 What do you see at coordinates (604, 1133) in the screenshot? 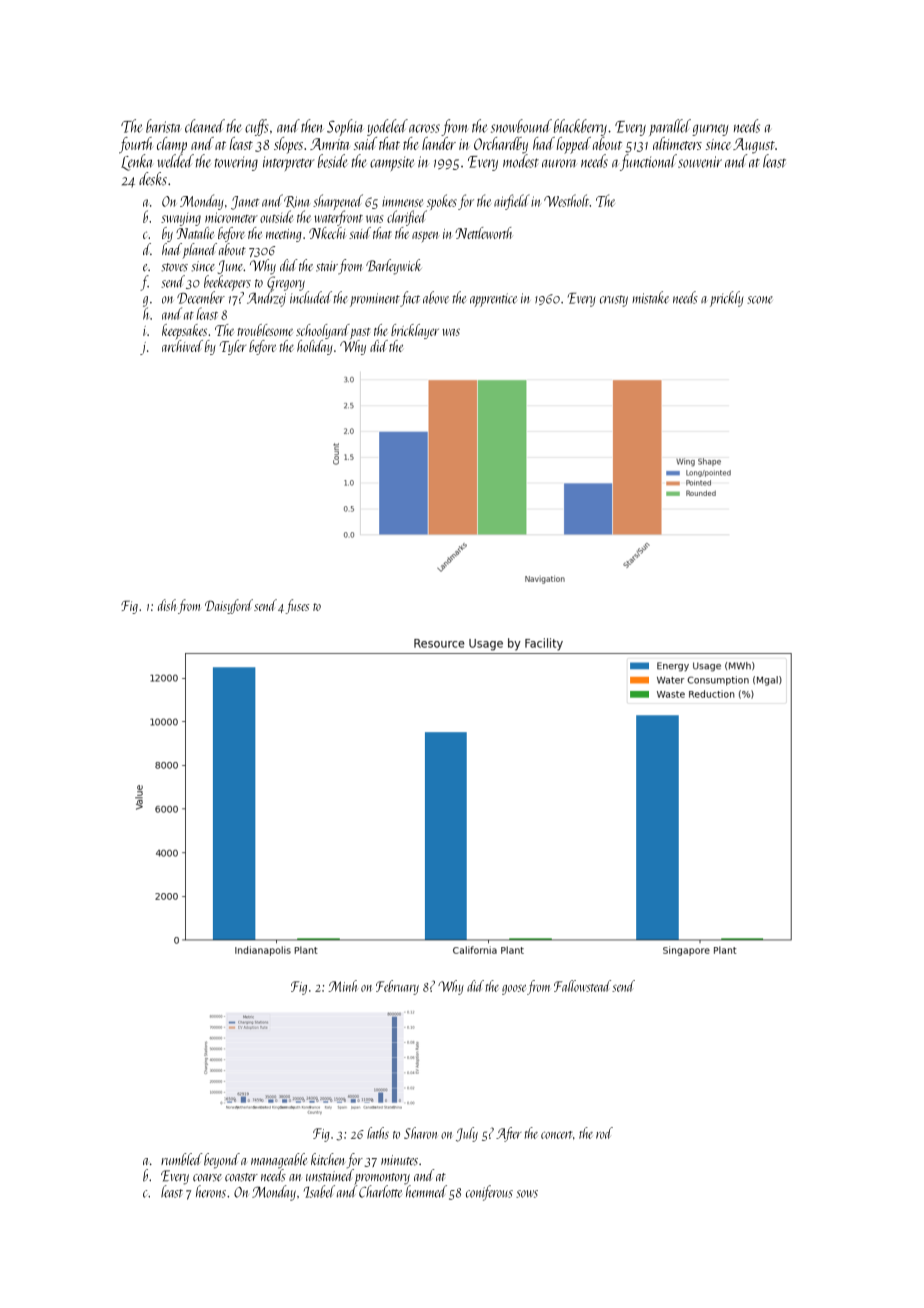
I see `rod` at bounding box center [604, 1133].
